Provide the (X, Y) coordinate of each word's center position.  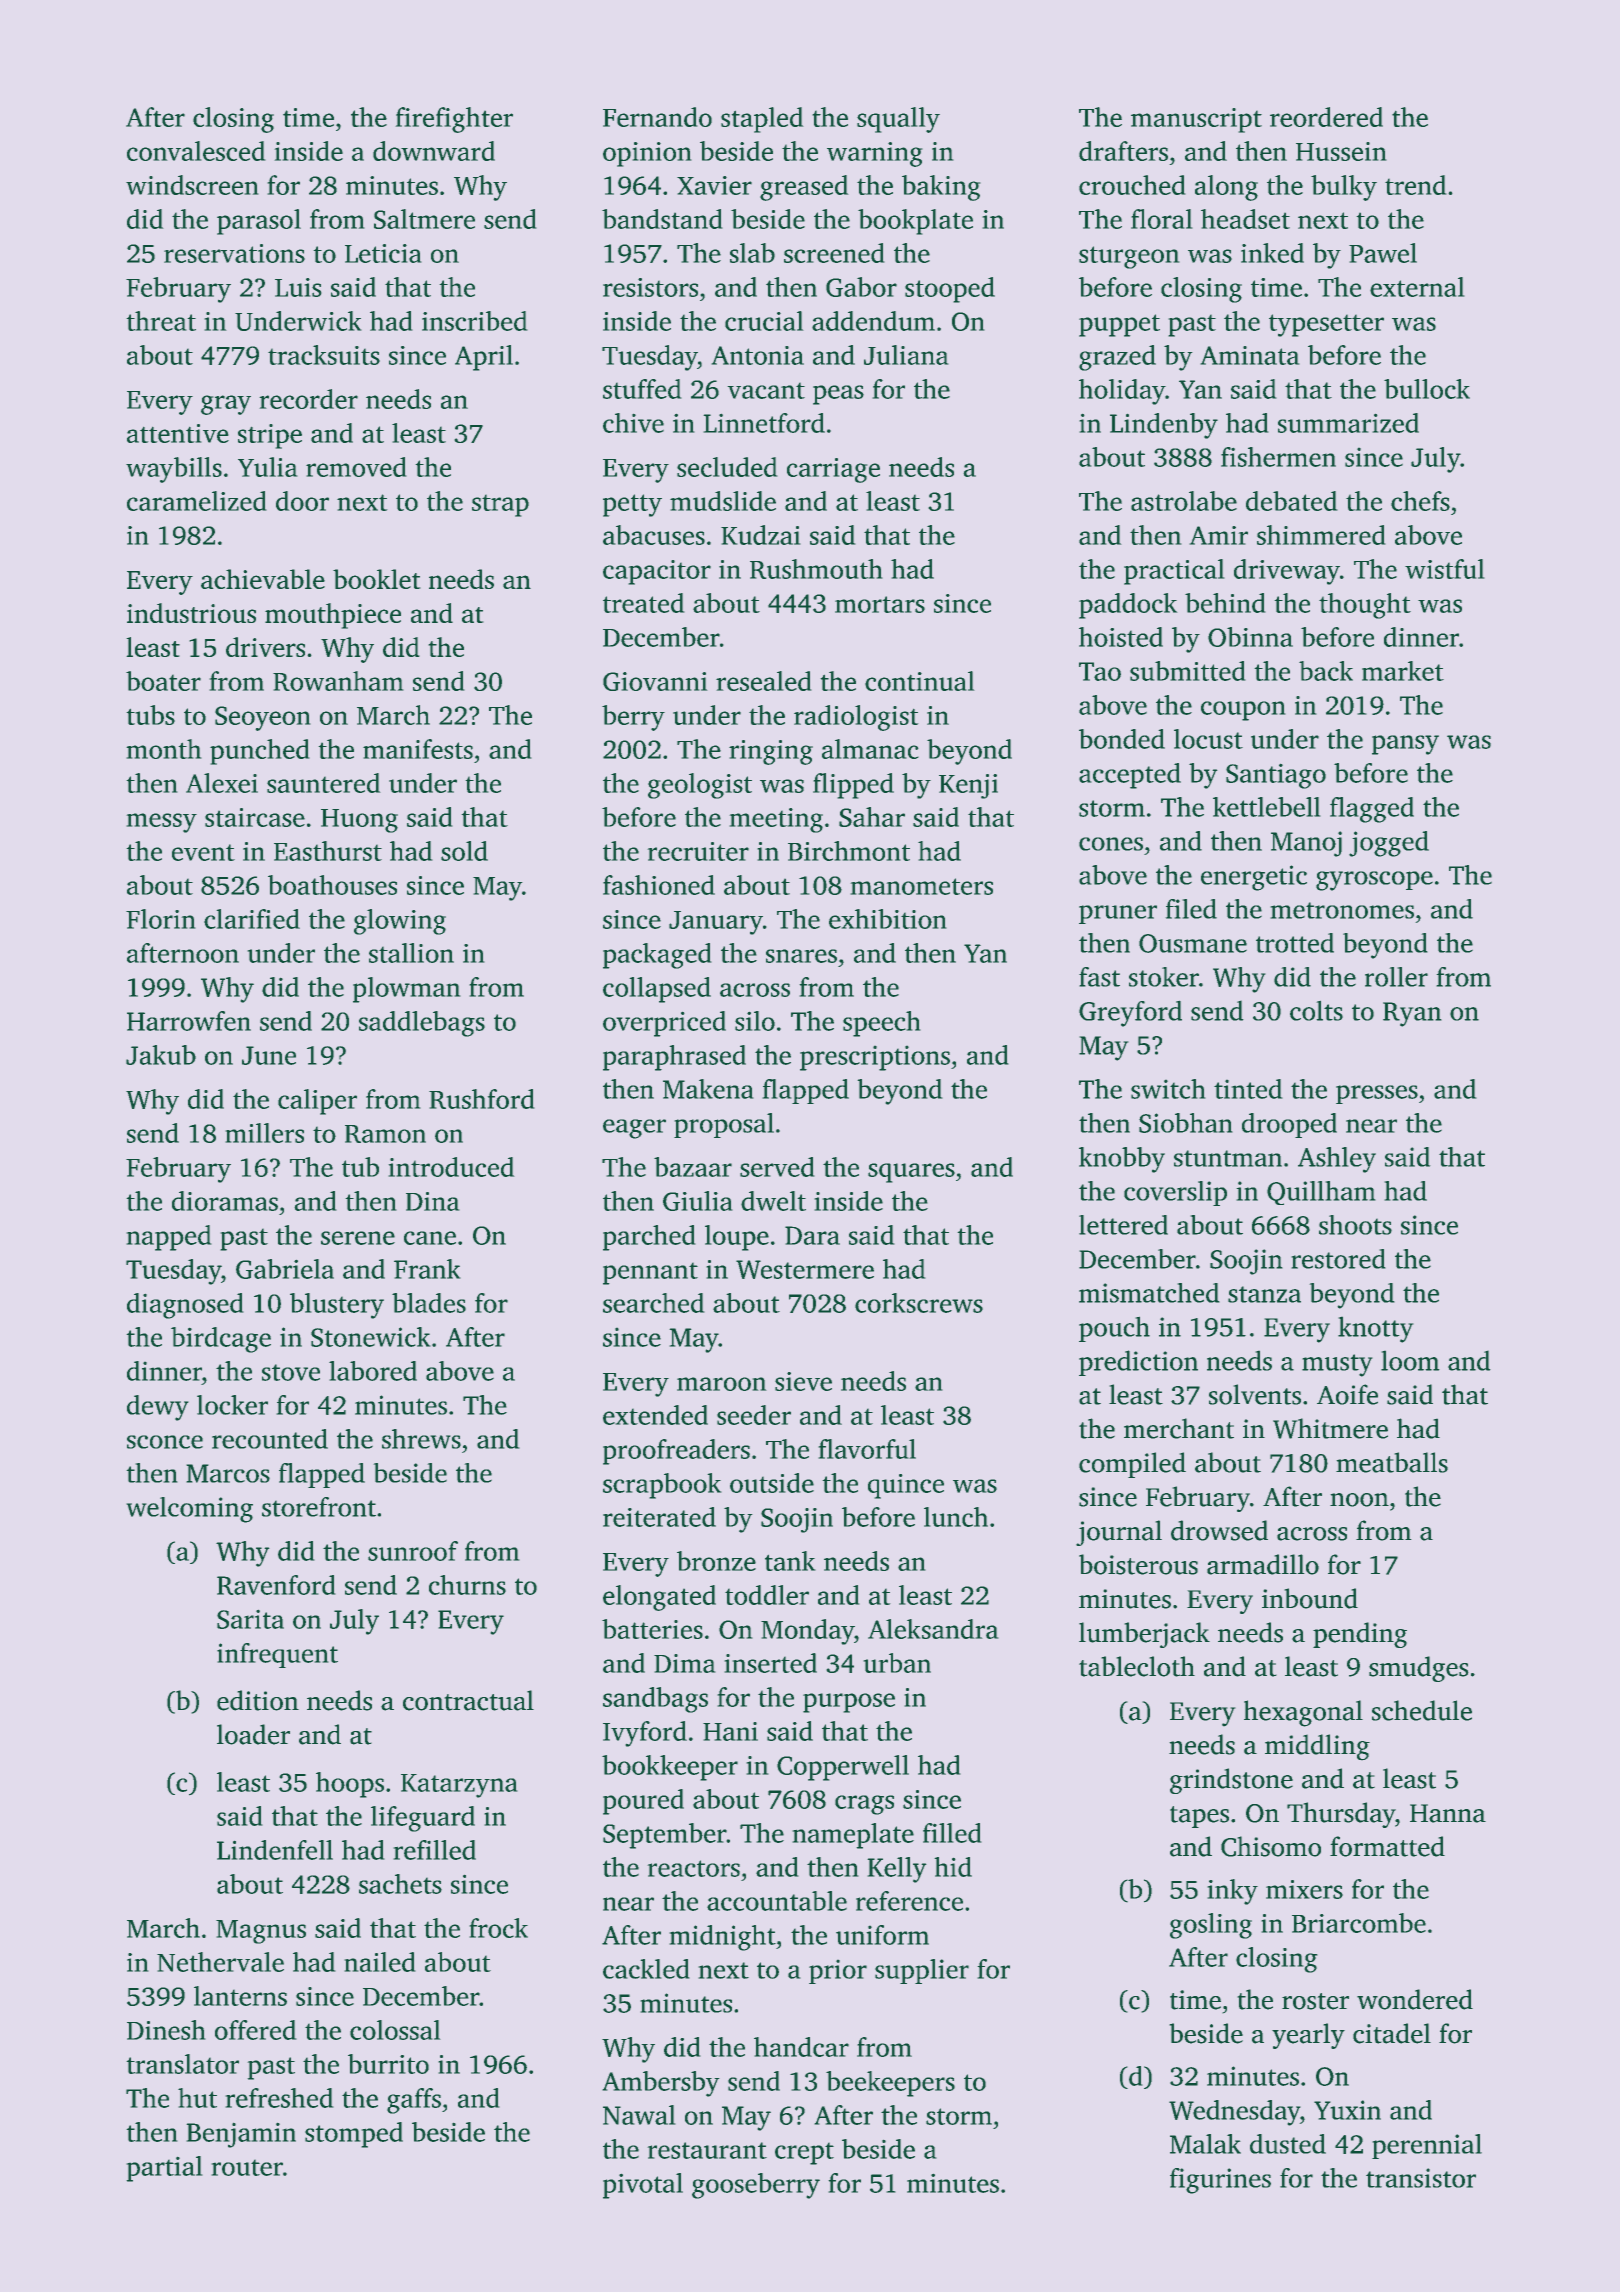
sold (464, 851)
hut (197, 2098)
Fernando (657, 117)
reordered (1326, 117)
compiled (1132, 1465)
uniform (882, 1935)
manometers (921, 886)
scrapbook (662, 1486)
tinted (1248, 1089)
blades (429, 1303)
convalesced (196, 151)
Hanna (1448, 1813)
